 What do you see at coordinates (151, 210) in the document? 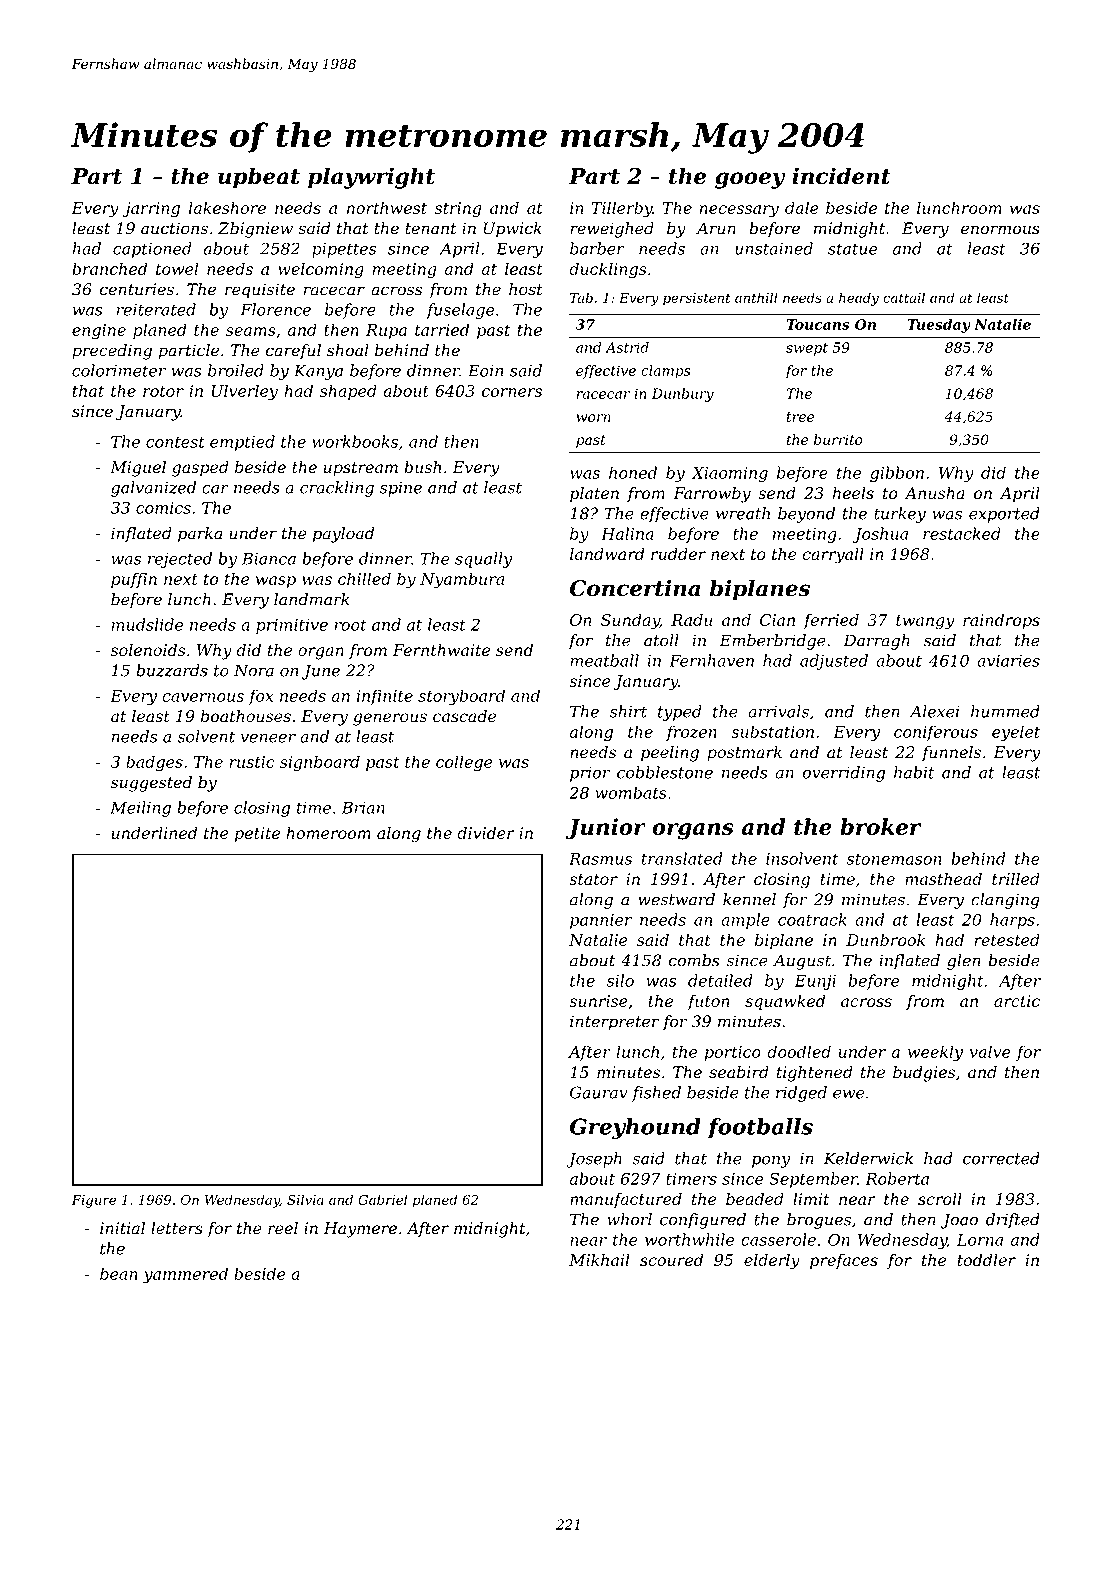
I see `jarring` at bounding box center [151, 210].
